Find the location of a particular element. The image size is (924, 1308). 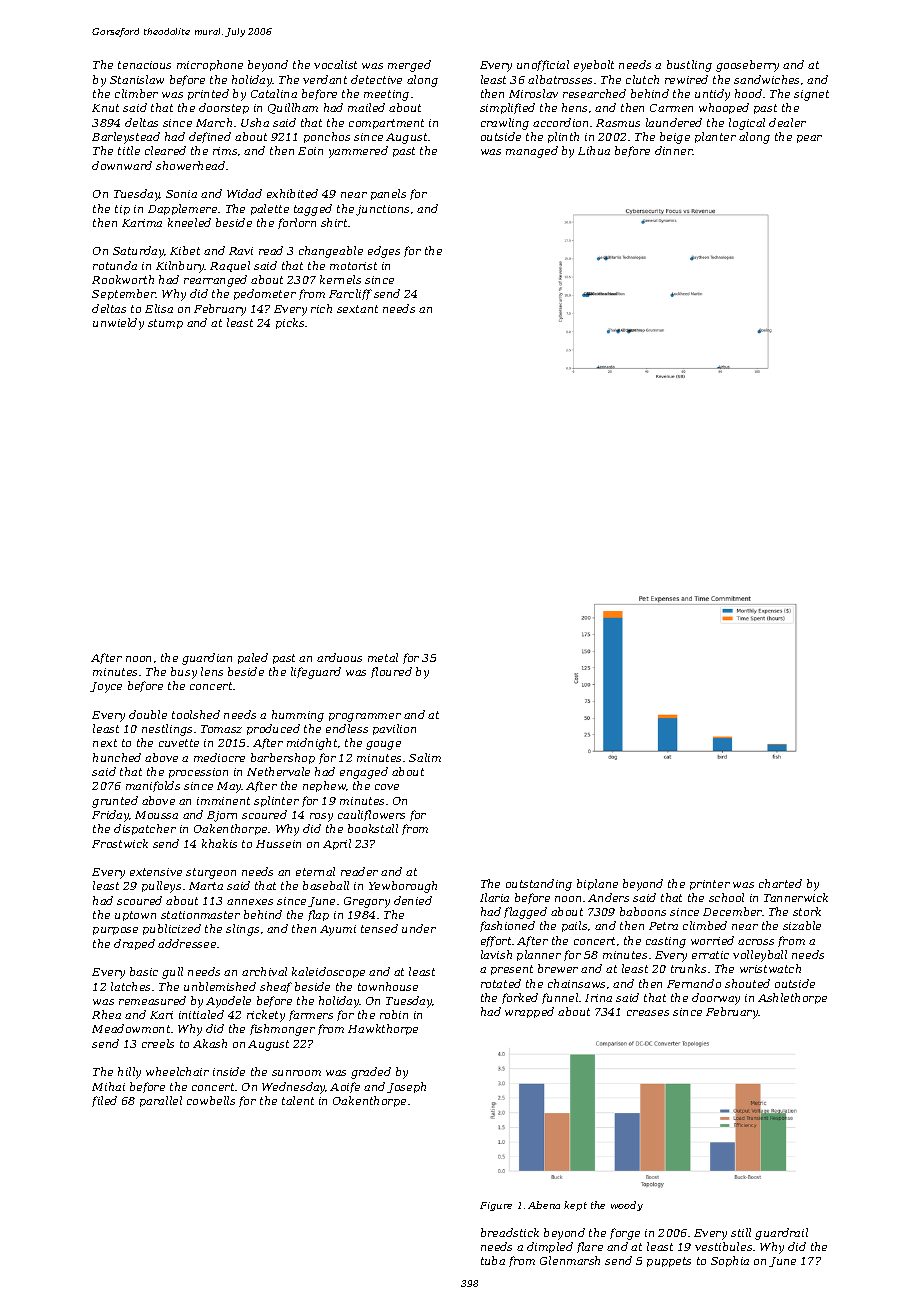

floured is located at coordinates (391, 672).
